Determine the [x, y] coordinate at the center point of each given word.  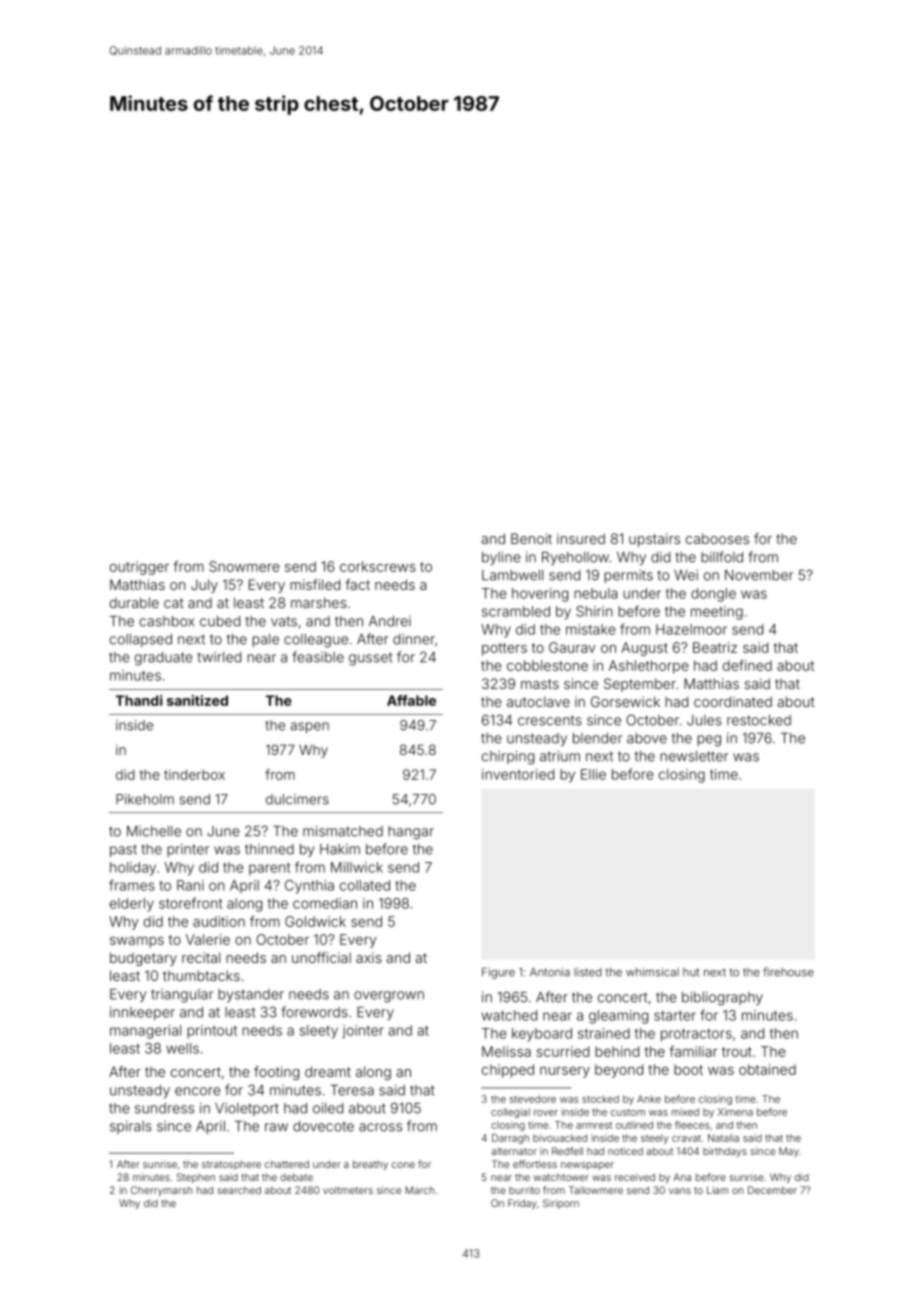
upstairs [654, 540]
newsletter [694, 756]
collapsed [141, 640]
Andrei [390, 621]
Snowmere [244, 566]
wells [182, 1048]
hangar [411, 833]
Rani [190, 885]
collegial [510, 1113]
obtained [767, 1069]
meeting [717, 613]
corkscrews [378, 566]
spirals [131, 1127]
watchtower [561, 1177]
